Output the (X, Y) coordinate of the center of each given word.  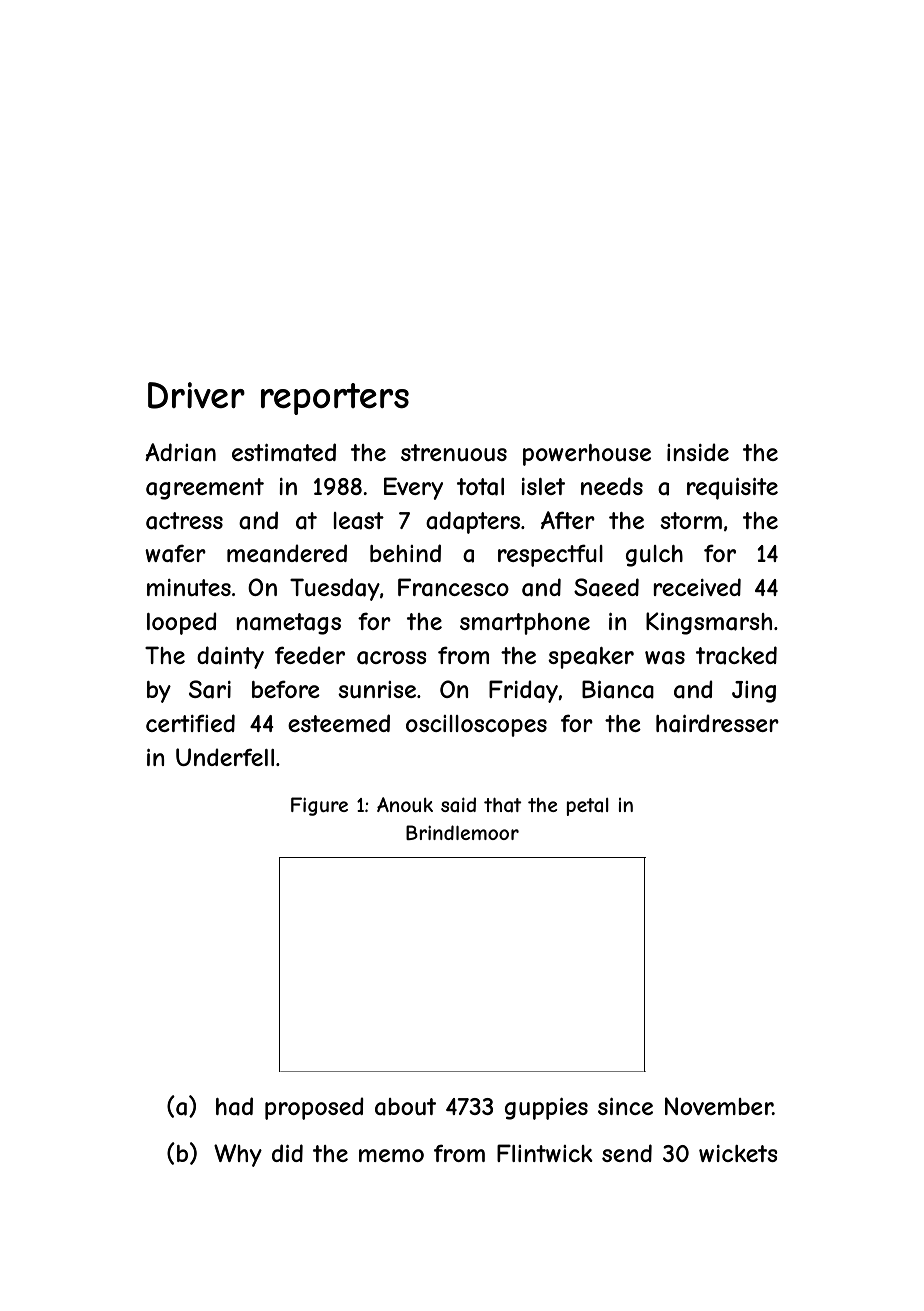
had (234, 1106)
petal (587, 807)
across (392, 658)
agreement (205, 489)
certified (190, 723)
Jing (754, 692)
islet (543, 486)
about (405, 1107)
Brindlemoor (462, 832)
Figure (319, 806)
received (697, 587)
